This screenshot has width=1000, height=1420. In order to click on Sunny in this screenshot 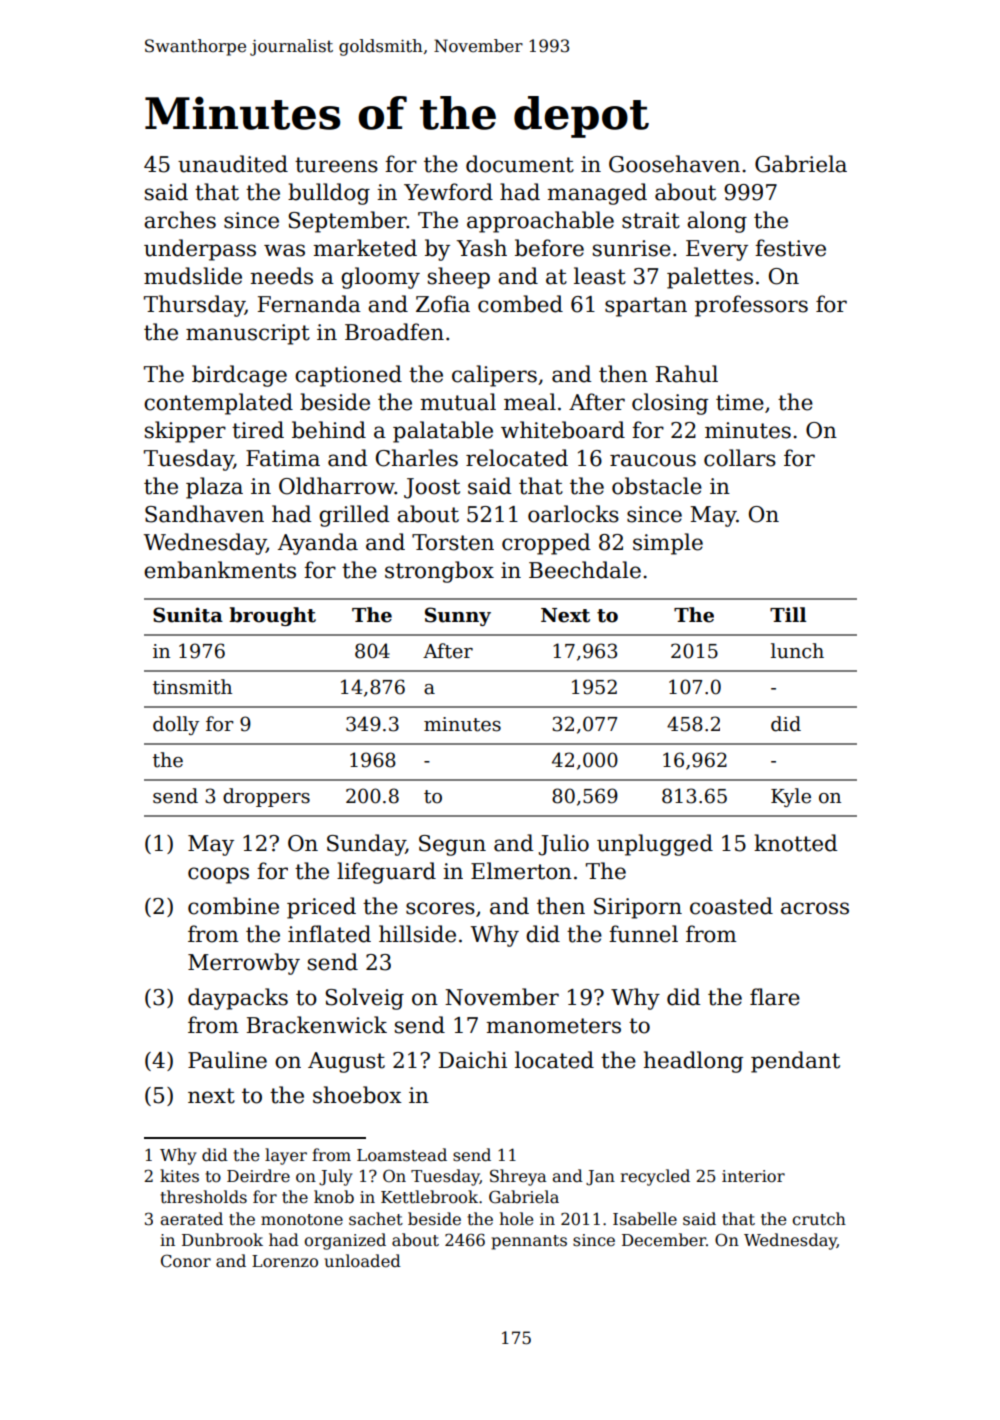, I will do `click(458, 616)`.
